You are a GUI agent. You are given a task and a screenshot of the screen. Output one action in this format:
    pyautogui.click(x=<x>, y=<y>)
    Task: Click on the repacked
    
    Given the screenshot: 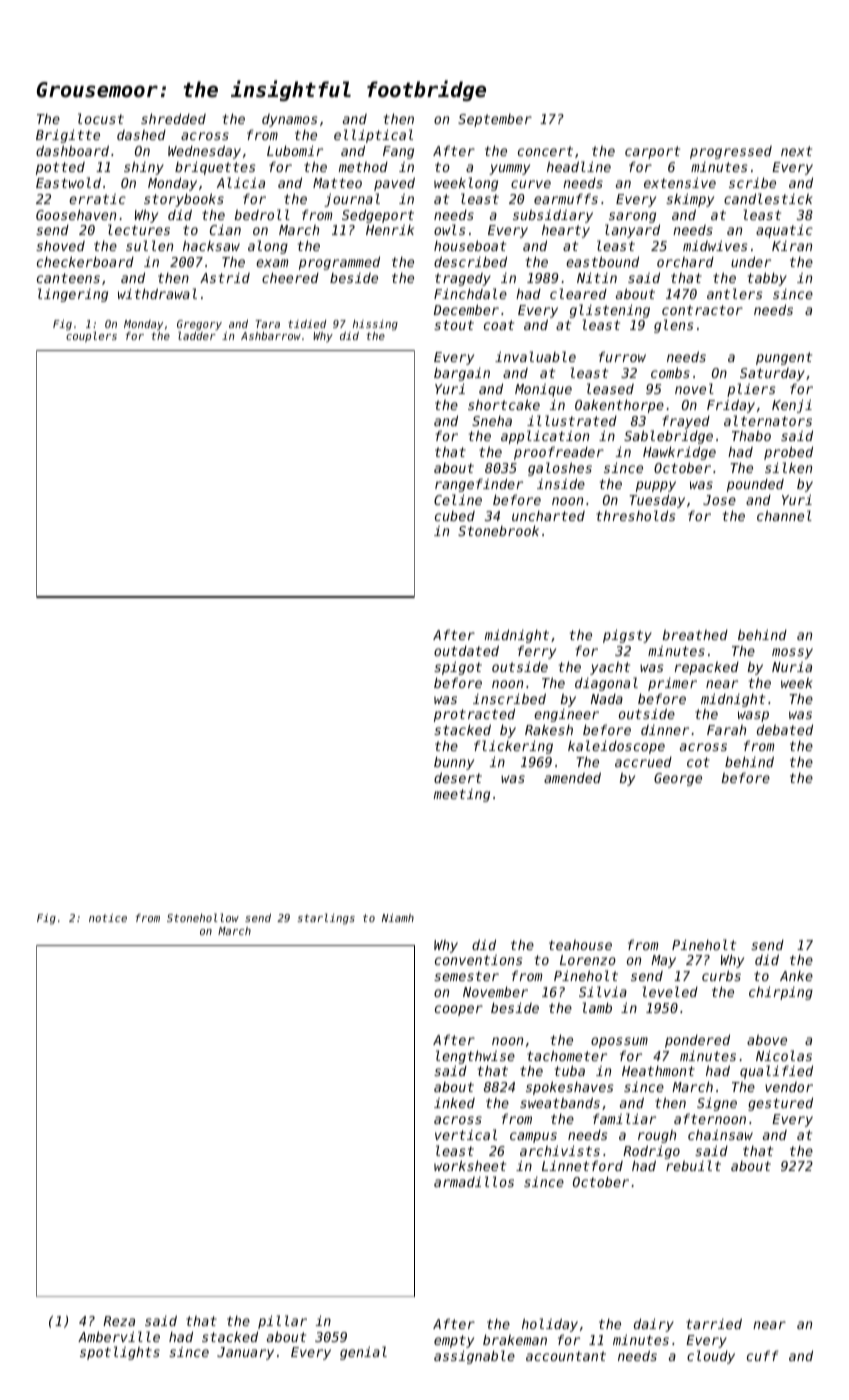 What is the action you would take?
    pyautogui.click(x=707, y=668)
